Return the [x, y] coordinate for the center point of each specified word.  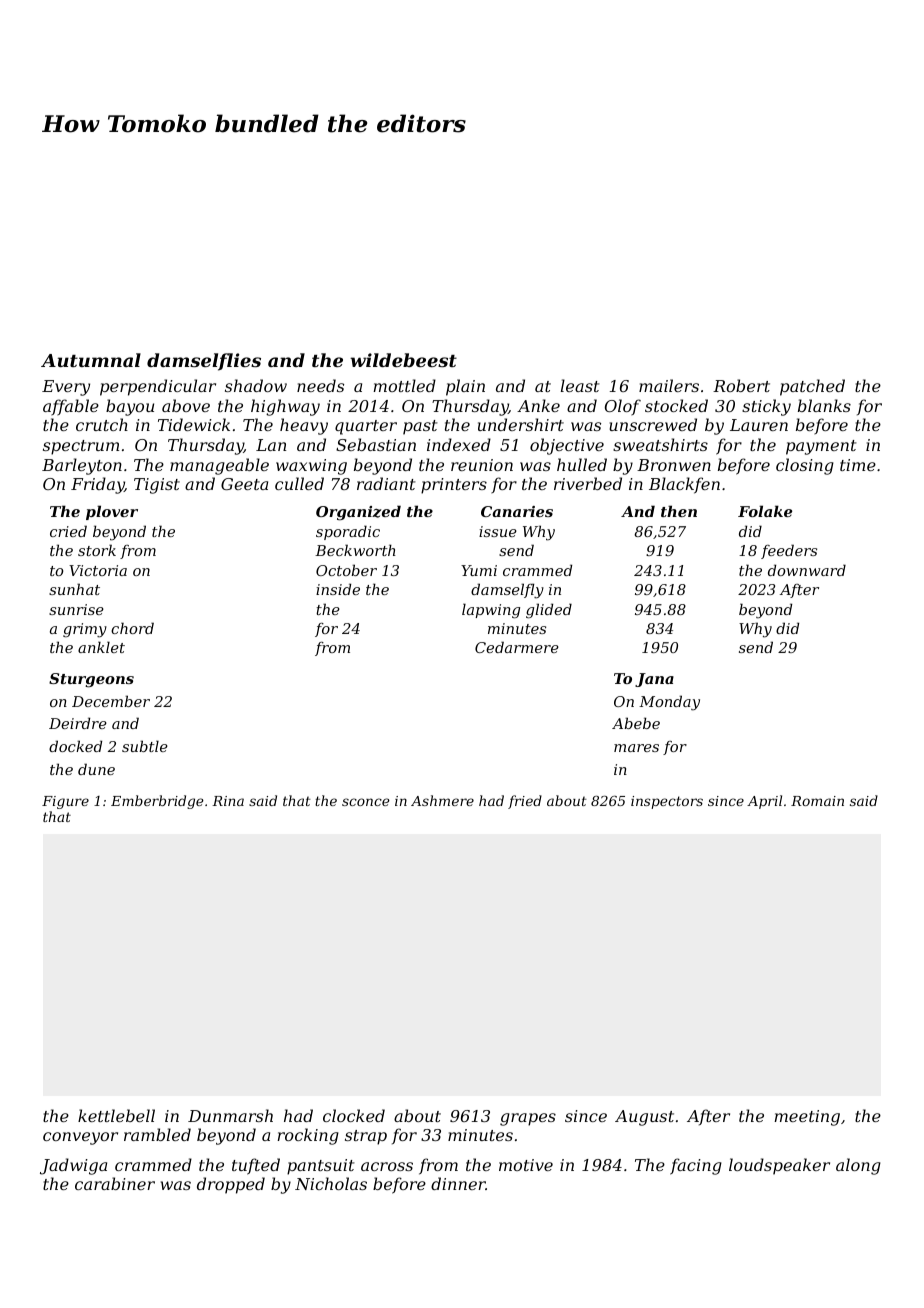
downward [807, 570]
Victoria [98, 570]
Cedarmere [517, 647]
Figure [65, 802]
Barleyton [82, 466]
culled [299, 483]
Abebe [636, 723]
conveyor [80, 1138]
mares [636, 748]
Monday [669, 703]
